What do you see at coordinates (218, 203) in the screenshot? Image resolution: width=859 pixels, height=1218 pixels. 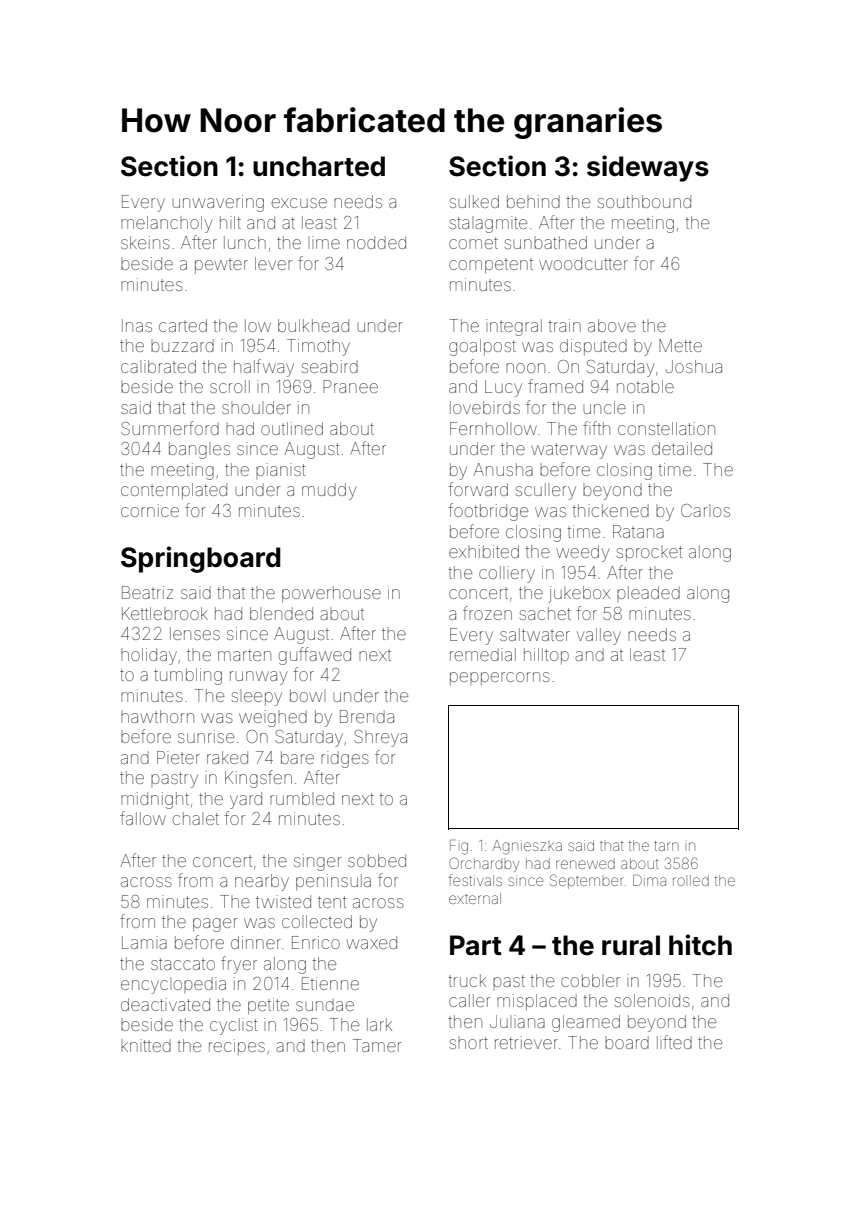 I see `unwavering` at bounding box center [218, 203].
